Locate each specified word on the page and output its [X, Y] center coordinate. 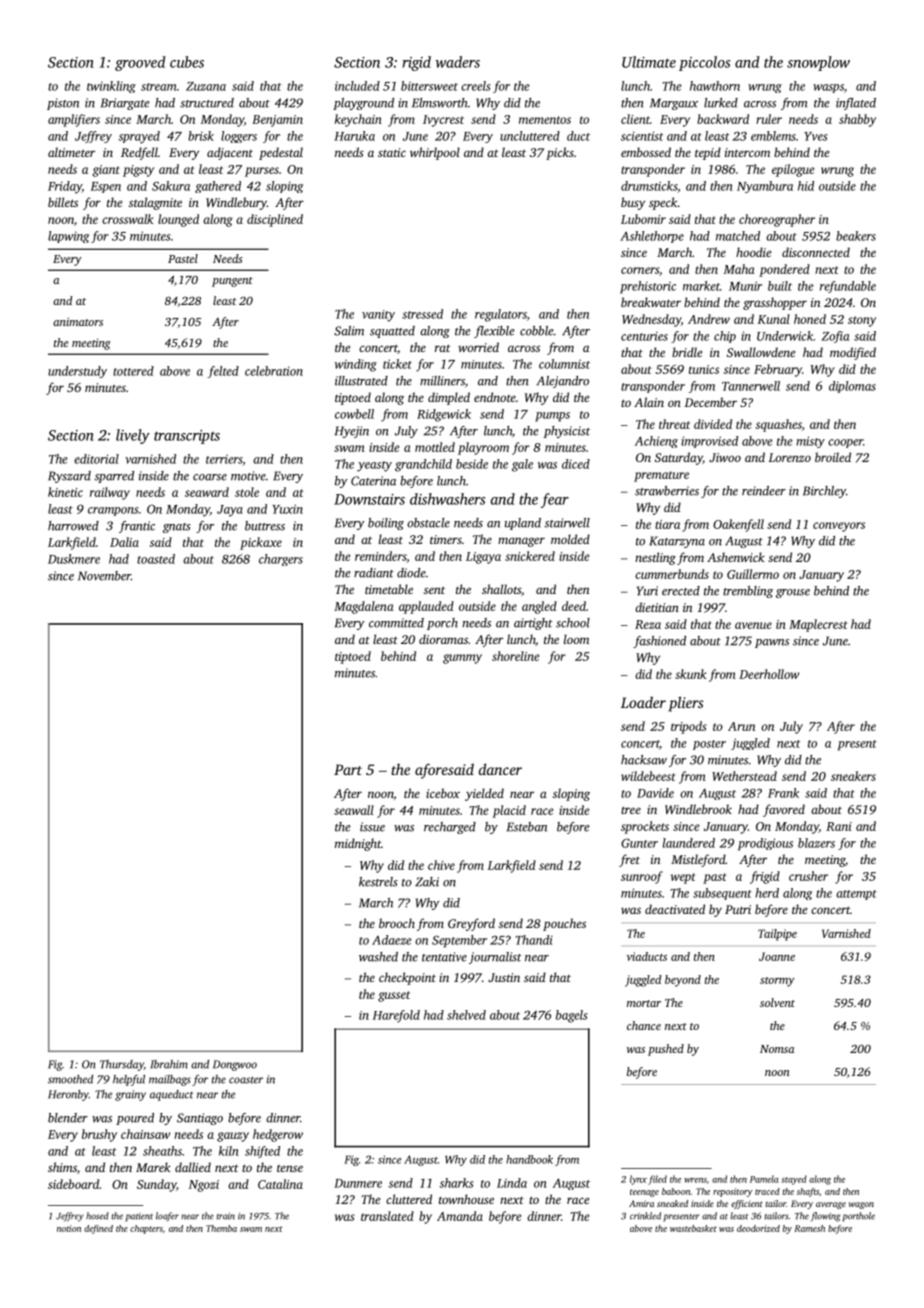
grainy [130, 1095]
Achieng [656, 442]
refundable [848, 287]
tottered [133, 371]
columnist [564, 364]
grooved [140, 63]
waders [458, 62]
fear [555, 500]
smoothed [70, 1079]
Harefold [396, 1016]
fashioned [659, 642]
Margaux [674, 104]
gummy [462, 659]
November [104, 576]
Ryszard [69, 477]
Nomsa [777, 1049]
